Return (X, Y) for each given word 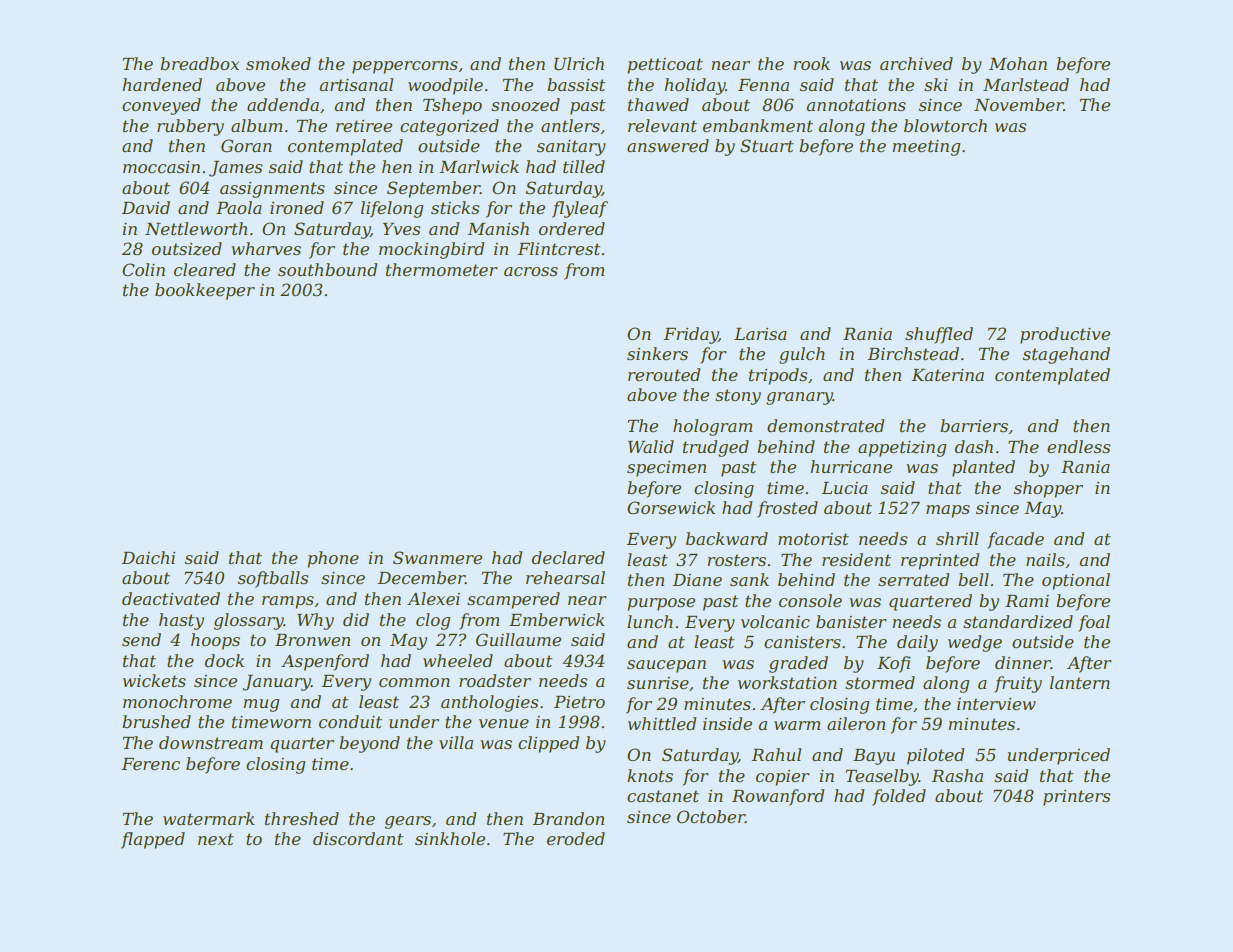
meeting (926, 148)
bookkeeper (205, 291)
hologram (712, 427)
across (531, 271)
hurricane (851, 466)
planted (983, 468)
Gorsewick (671, 507)
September (433, 189)
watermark (209, 818)
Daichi (148, 557)
